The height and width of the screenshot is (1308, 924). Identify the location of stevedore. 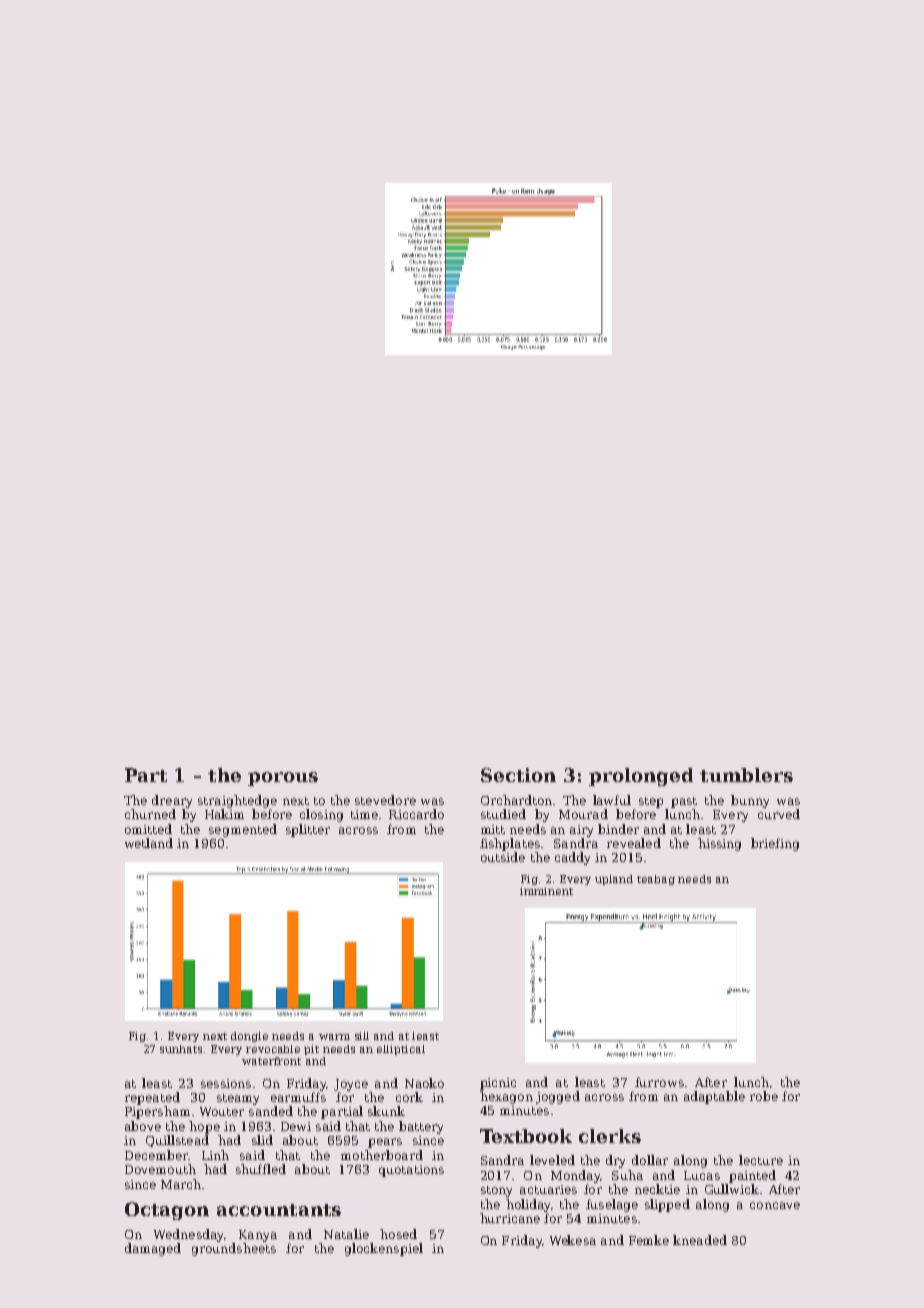
(385, 800).
